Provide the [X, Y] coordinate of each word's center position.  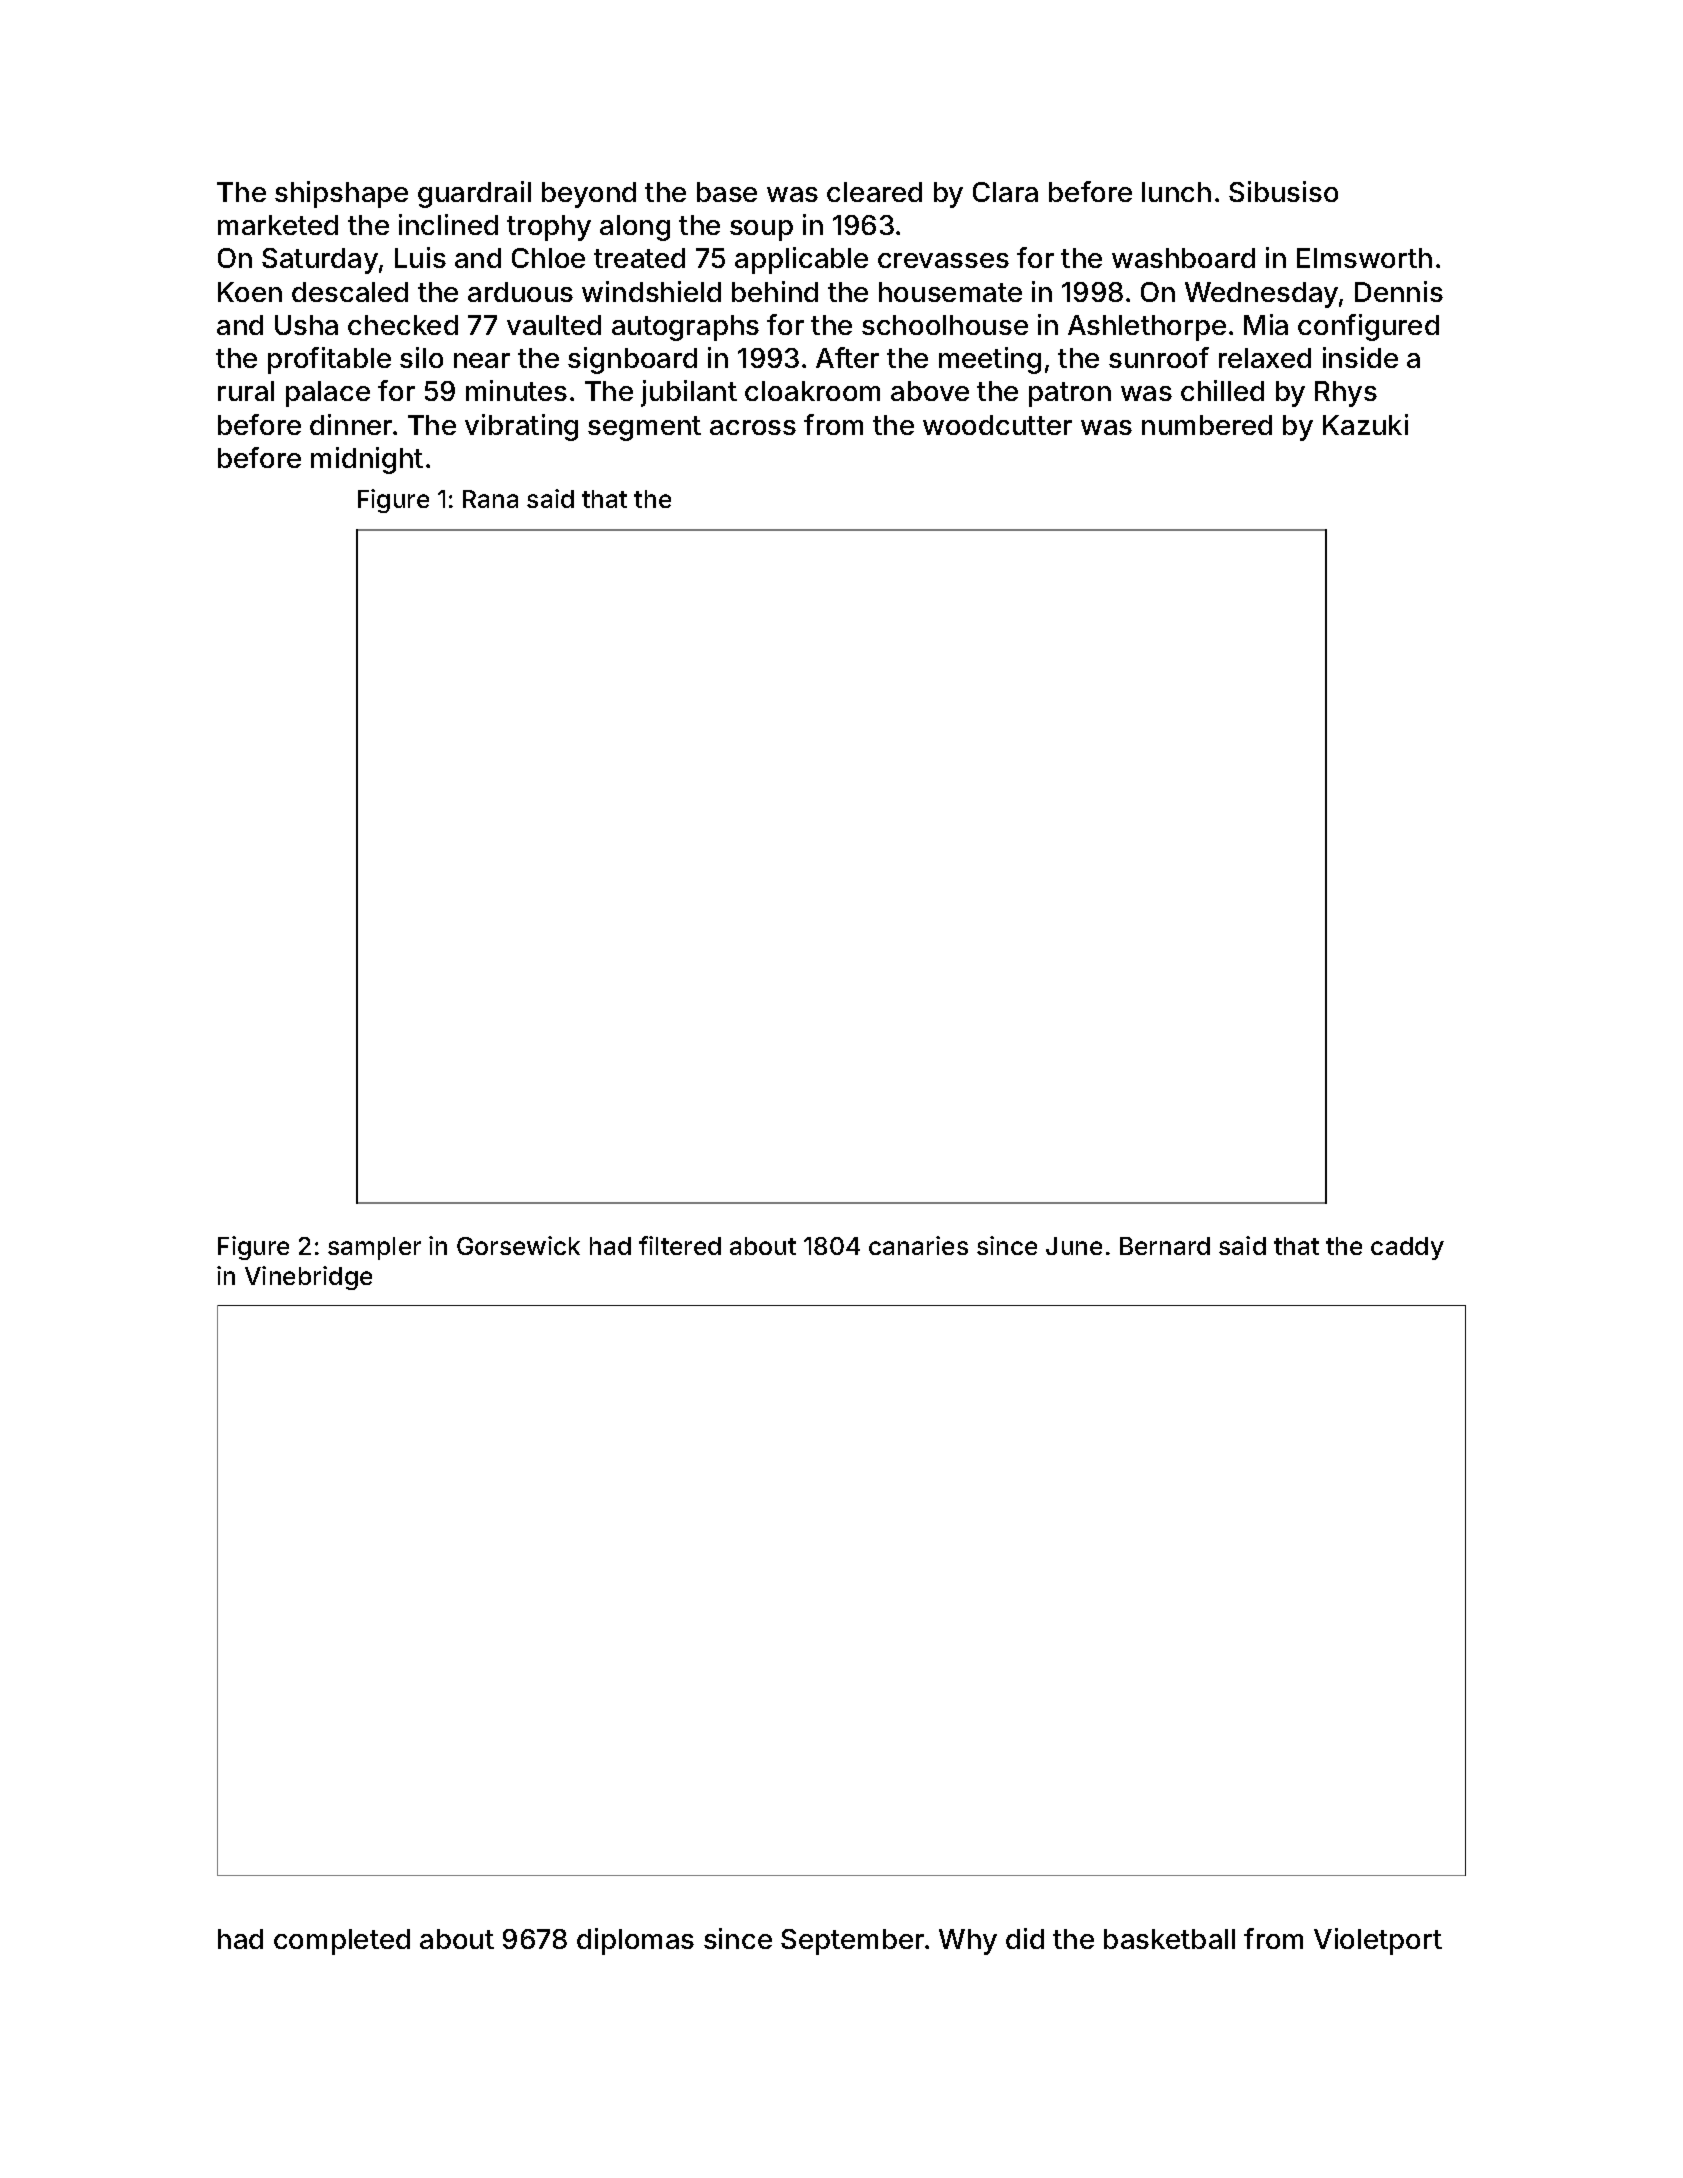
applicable [801, 260]
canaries [918, 1245]
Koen [250, 292]
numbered [1207, 425]
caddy [1407, 1248]
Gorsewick [518, 1245]
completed [342, 1942]
